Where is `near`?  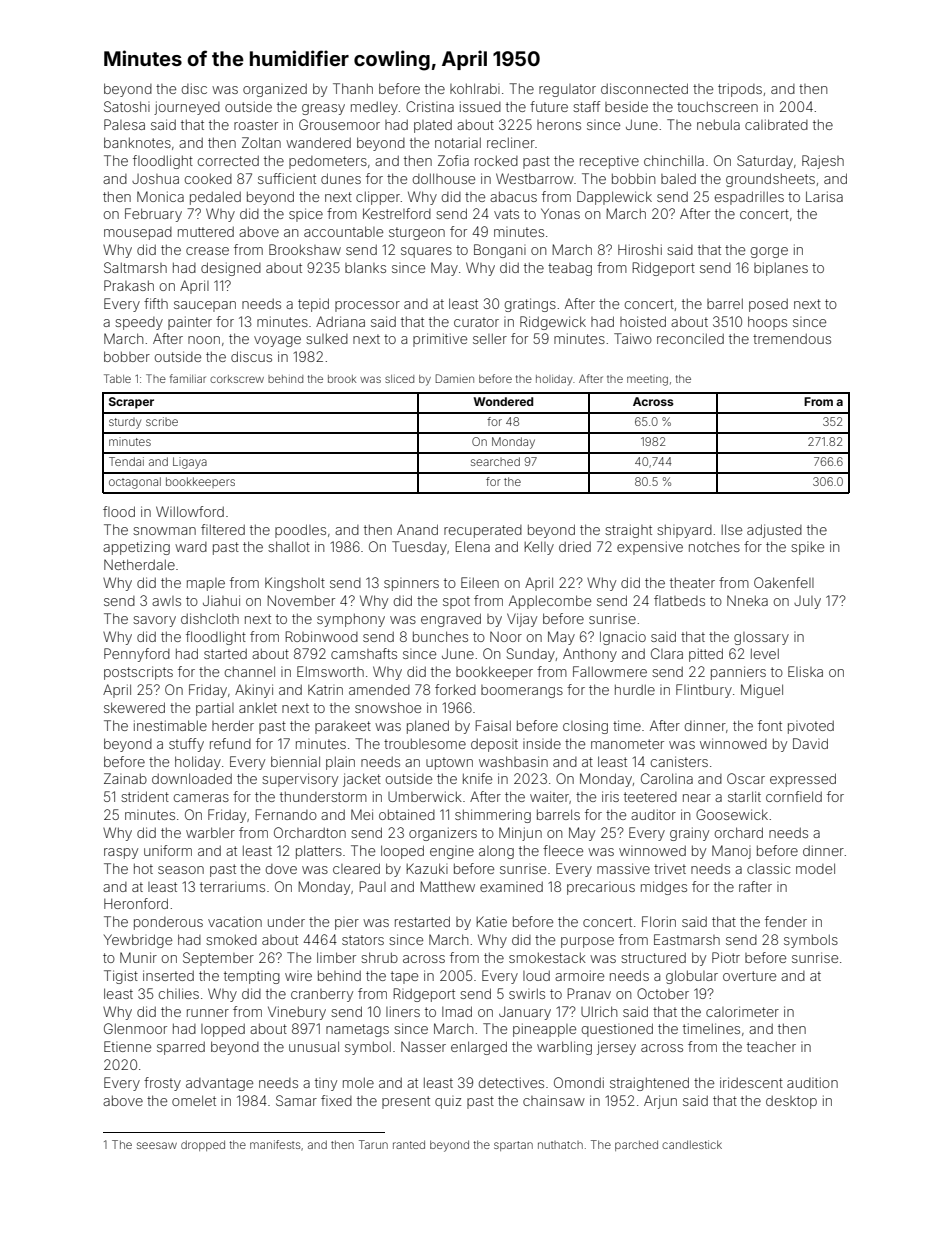 near is located at coordinates (697, 798).
